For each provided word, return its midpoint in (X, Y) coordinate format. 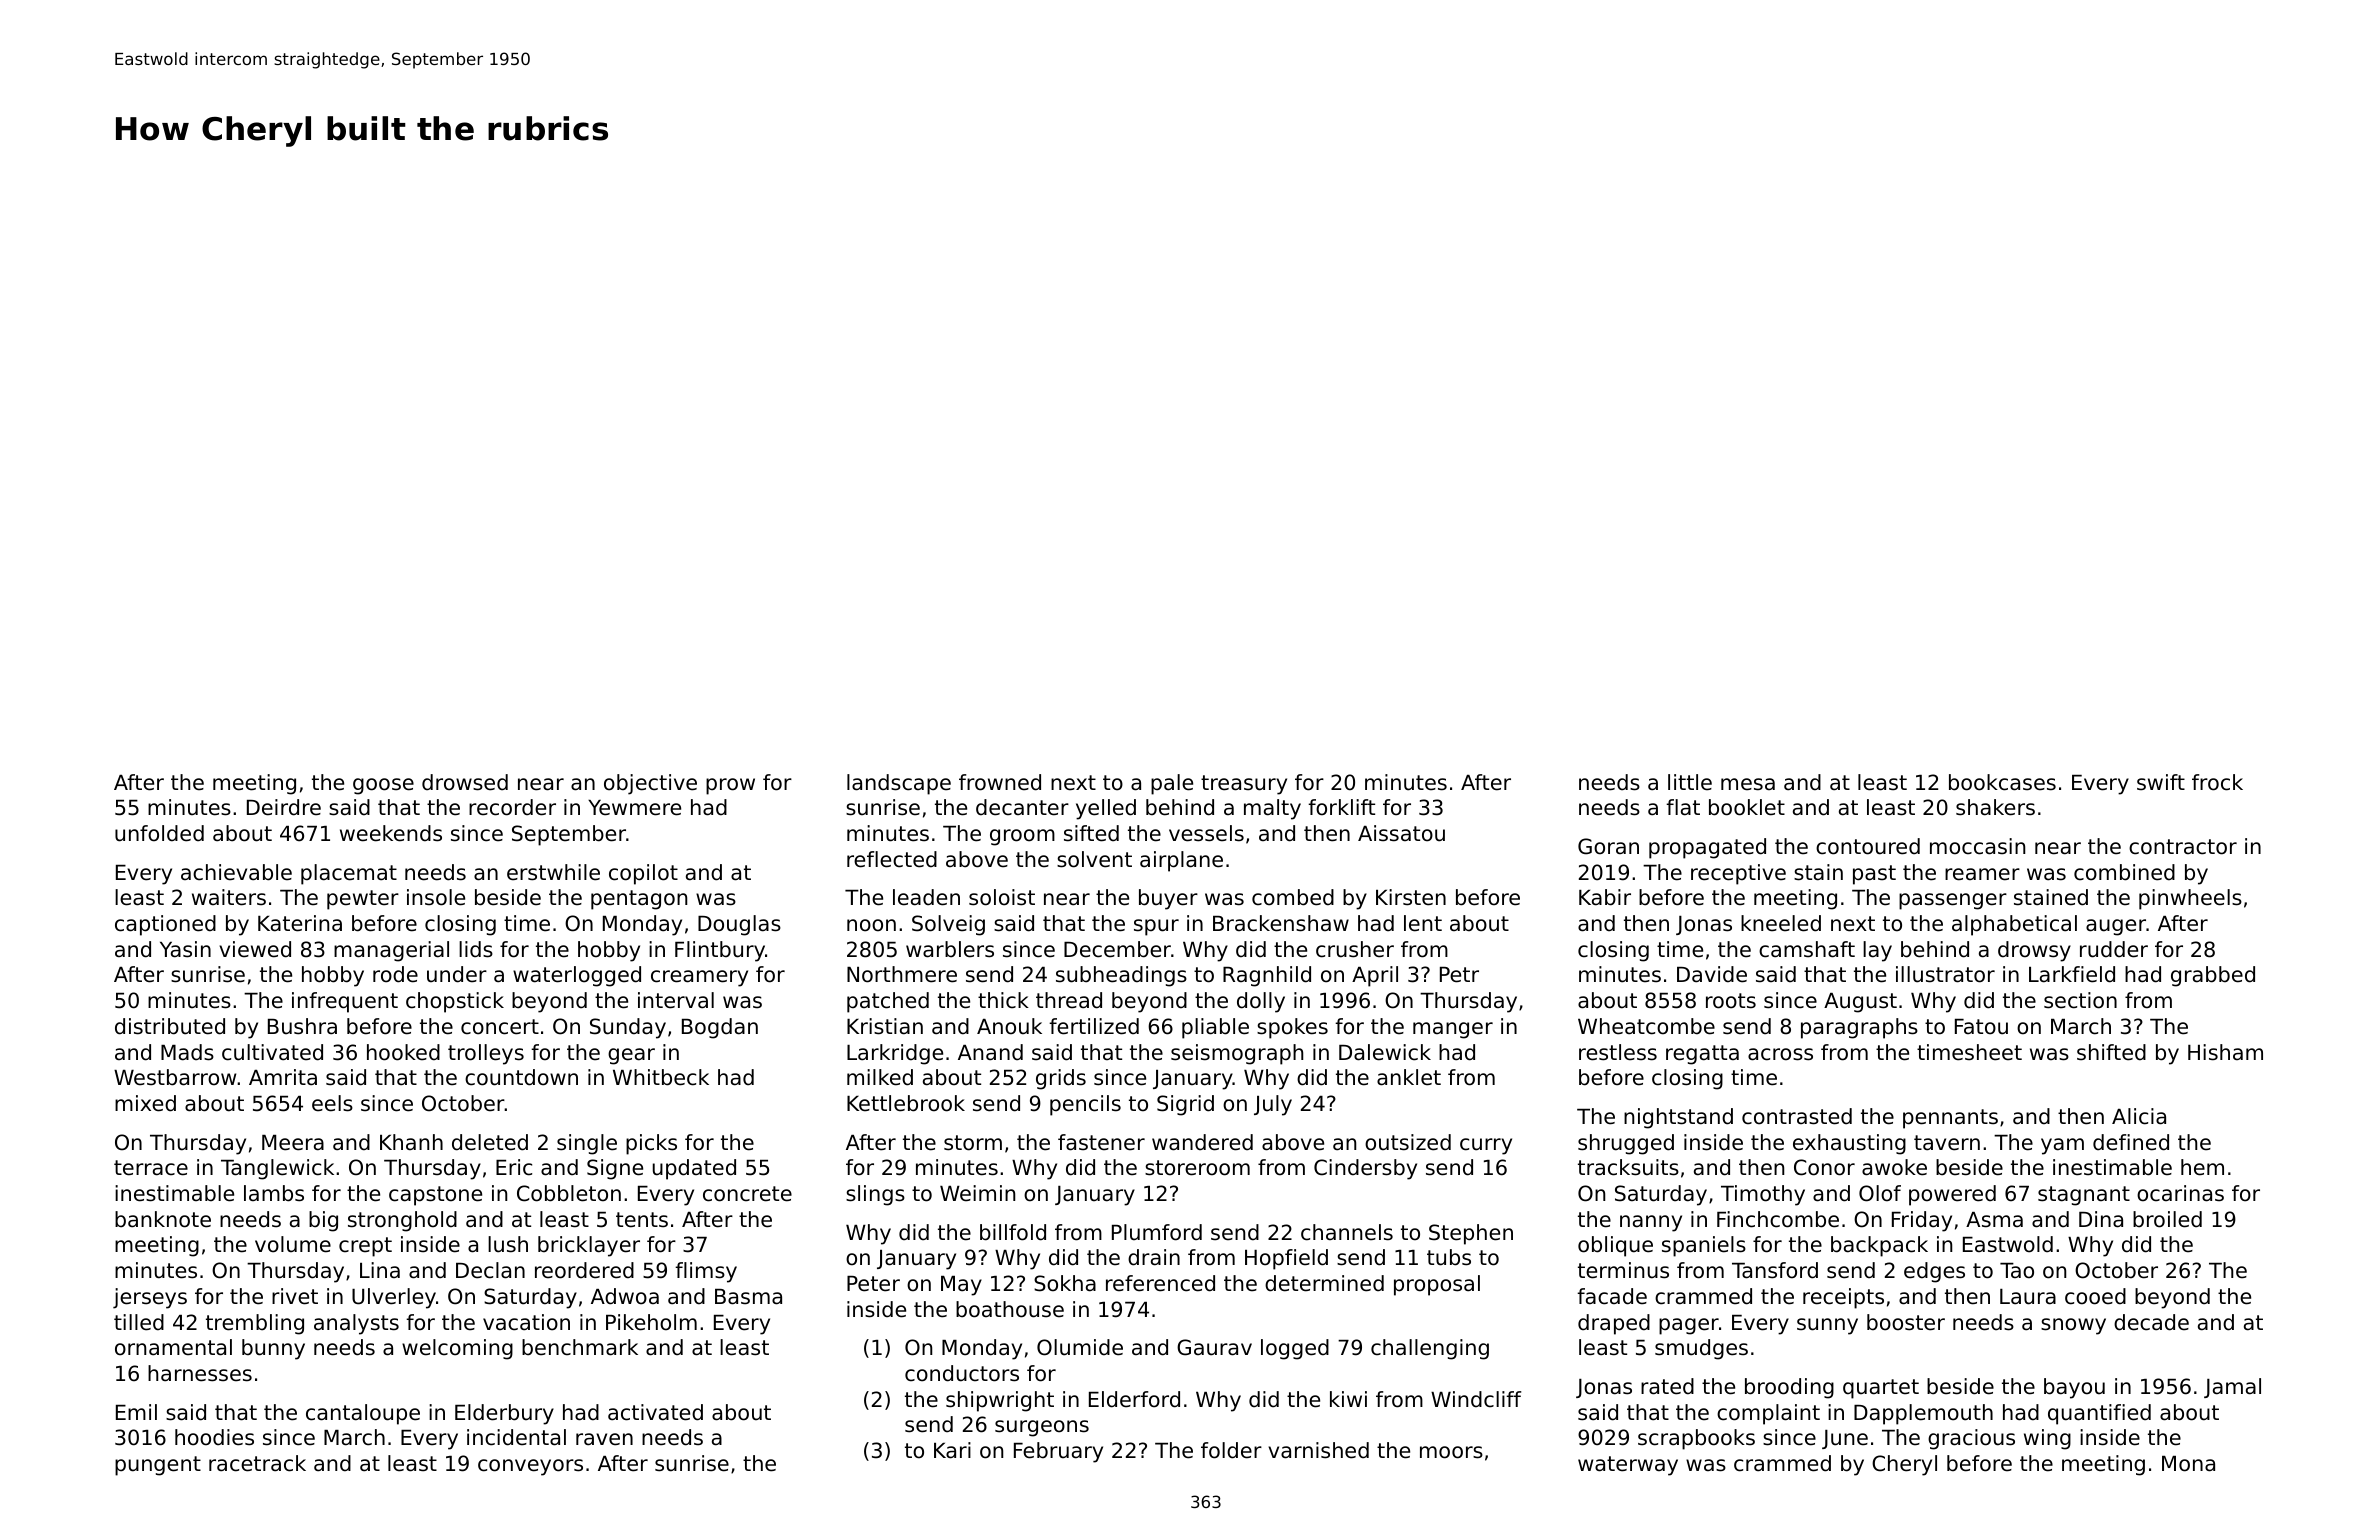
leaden (926, 897)
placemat (349, 874)
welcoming (457, 1349)
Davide (1712, 974)
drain (1154, 1257)
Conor (1824, 1167)
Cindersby (1365, 1169)
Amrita (283, 1077)
